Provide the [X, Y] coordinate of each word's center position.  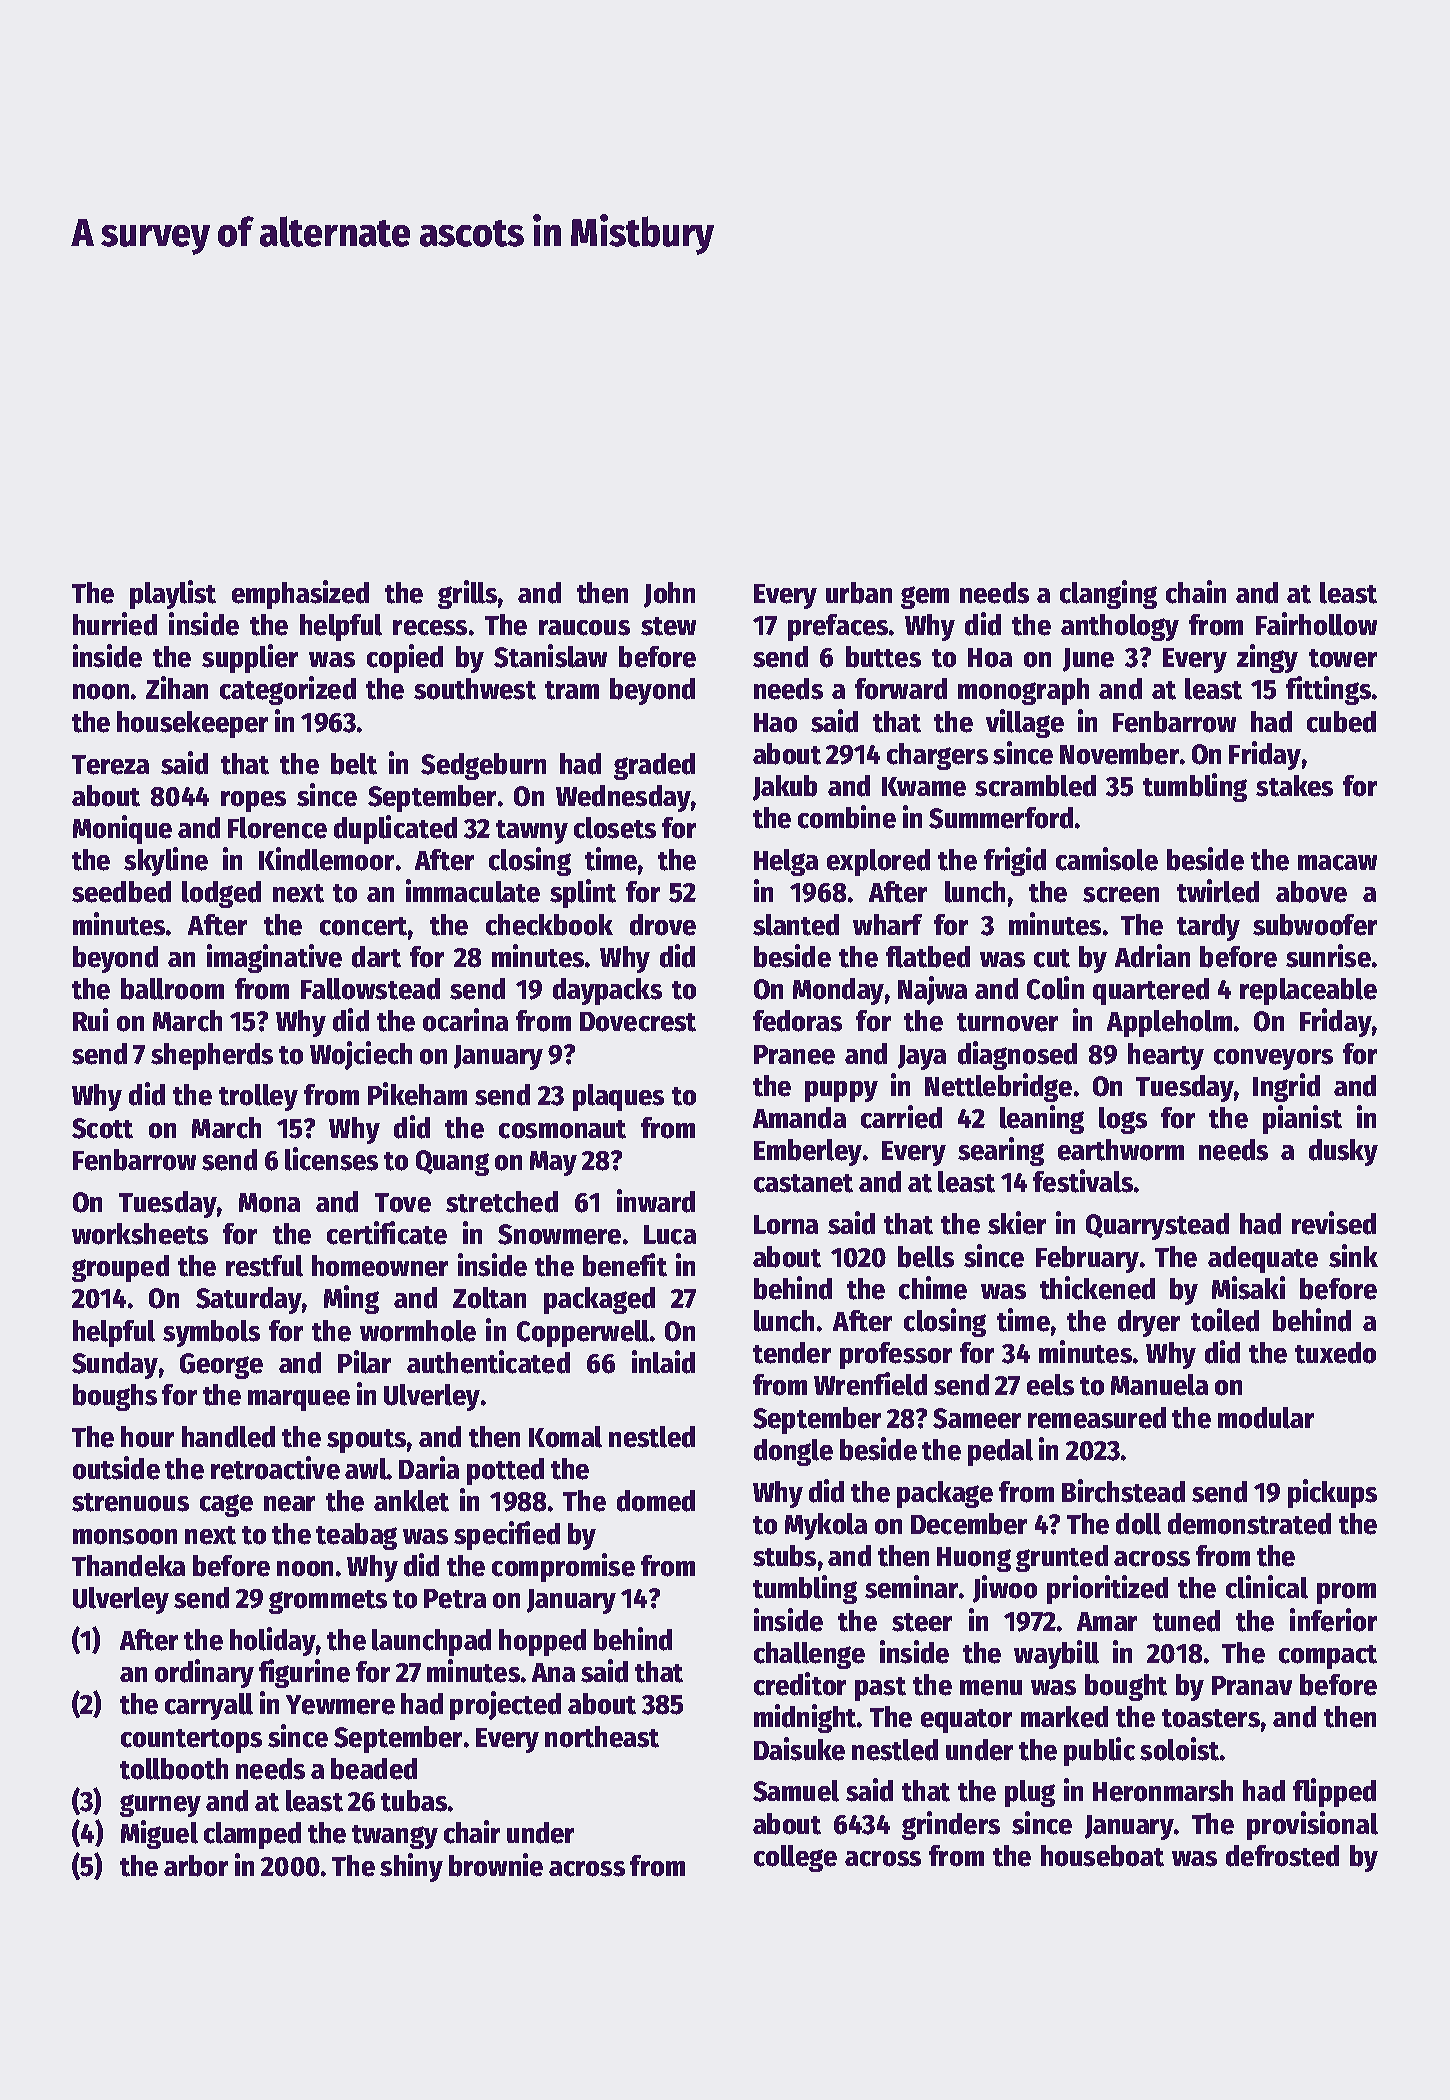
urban [859, 593]
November [1119, 754]
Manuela [1159, 1385]
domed [656, 1501]
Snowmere [559, 1234]
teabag [356, 1536]
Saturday [249, 1300]
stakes [1294, 786]
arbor [196, 1866]
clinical [1267, 1587]
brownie [496, 1865]
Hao [775, 723]
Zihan [177, 687]
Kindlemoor [326, 859]
